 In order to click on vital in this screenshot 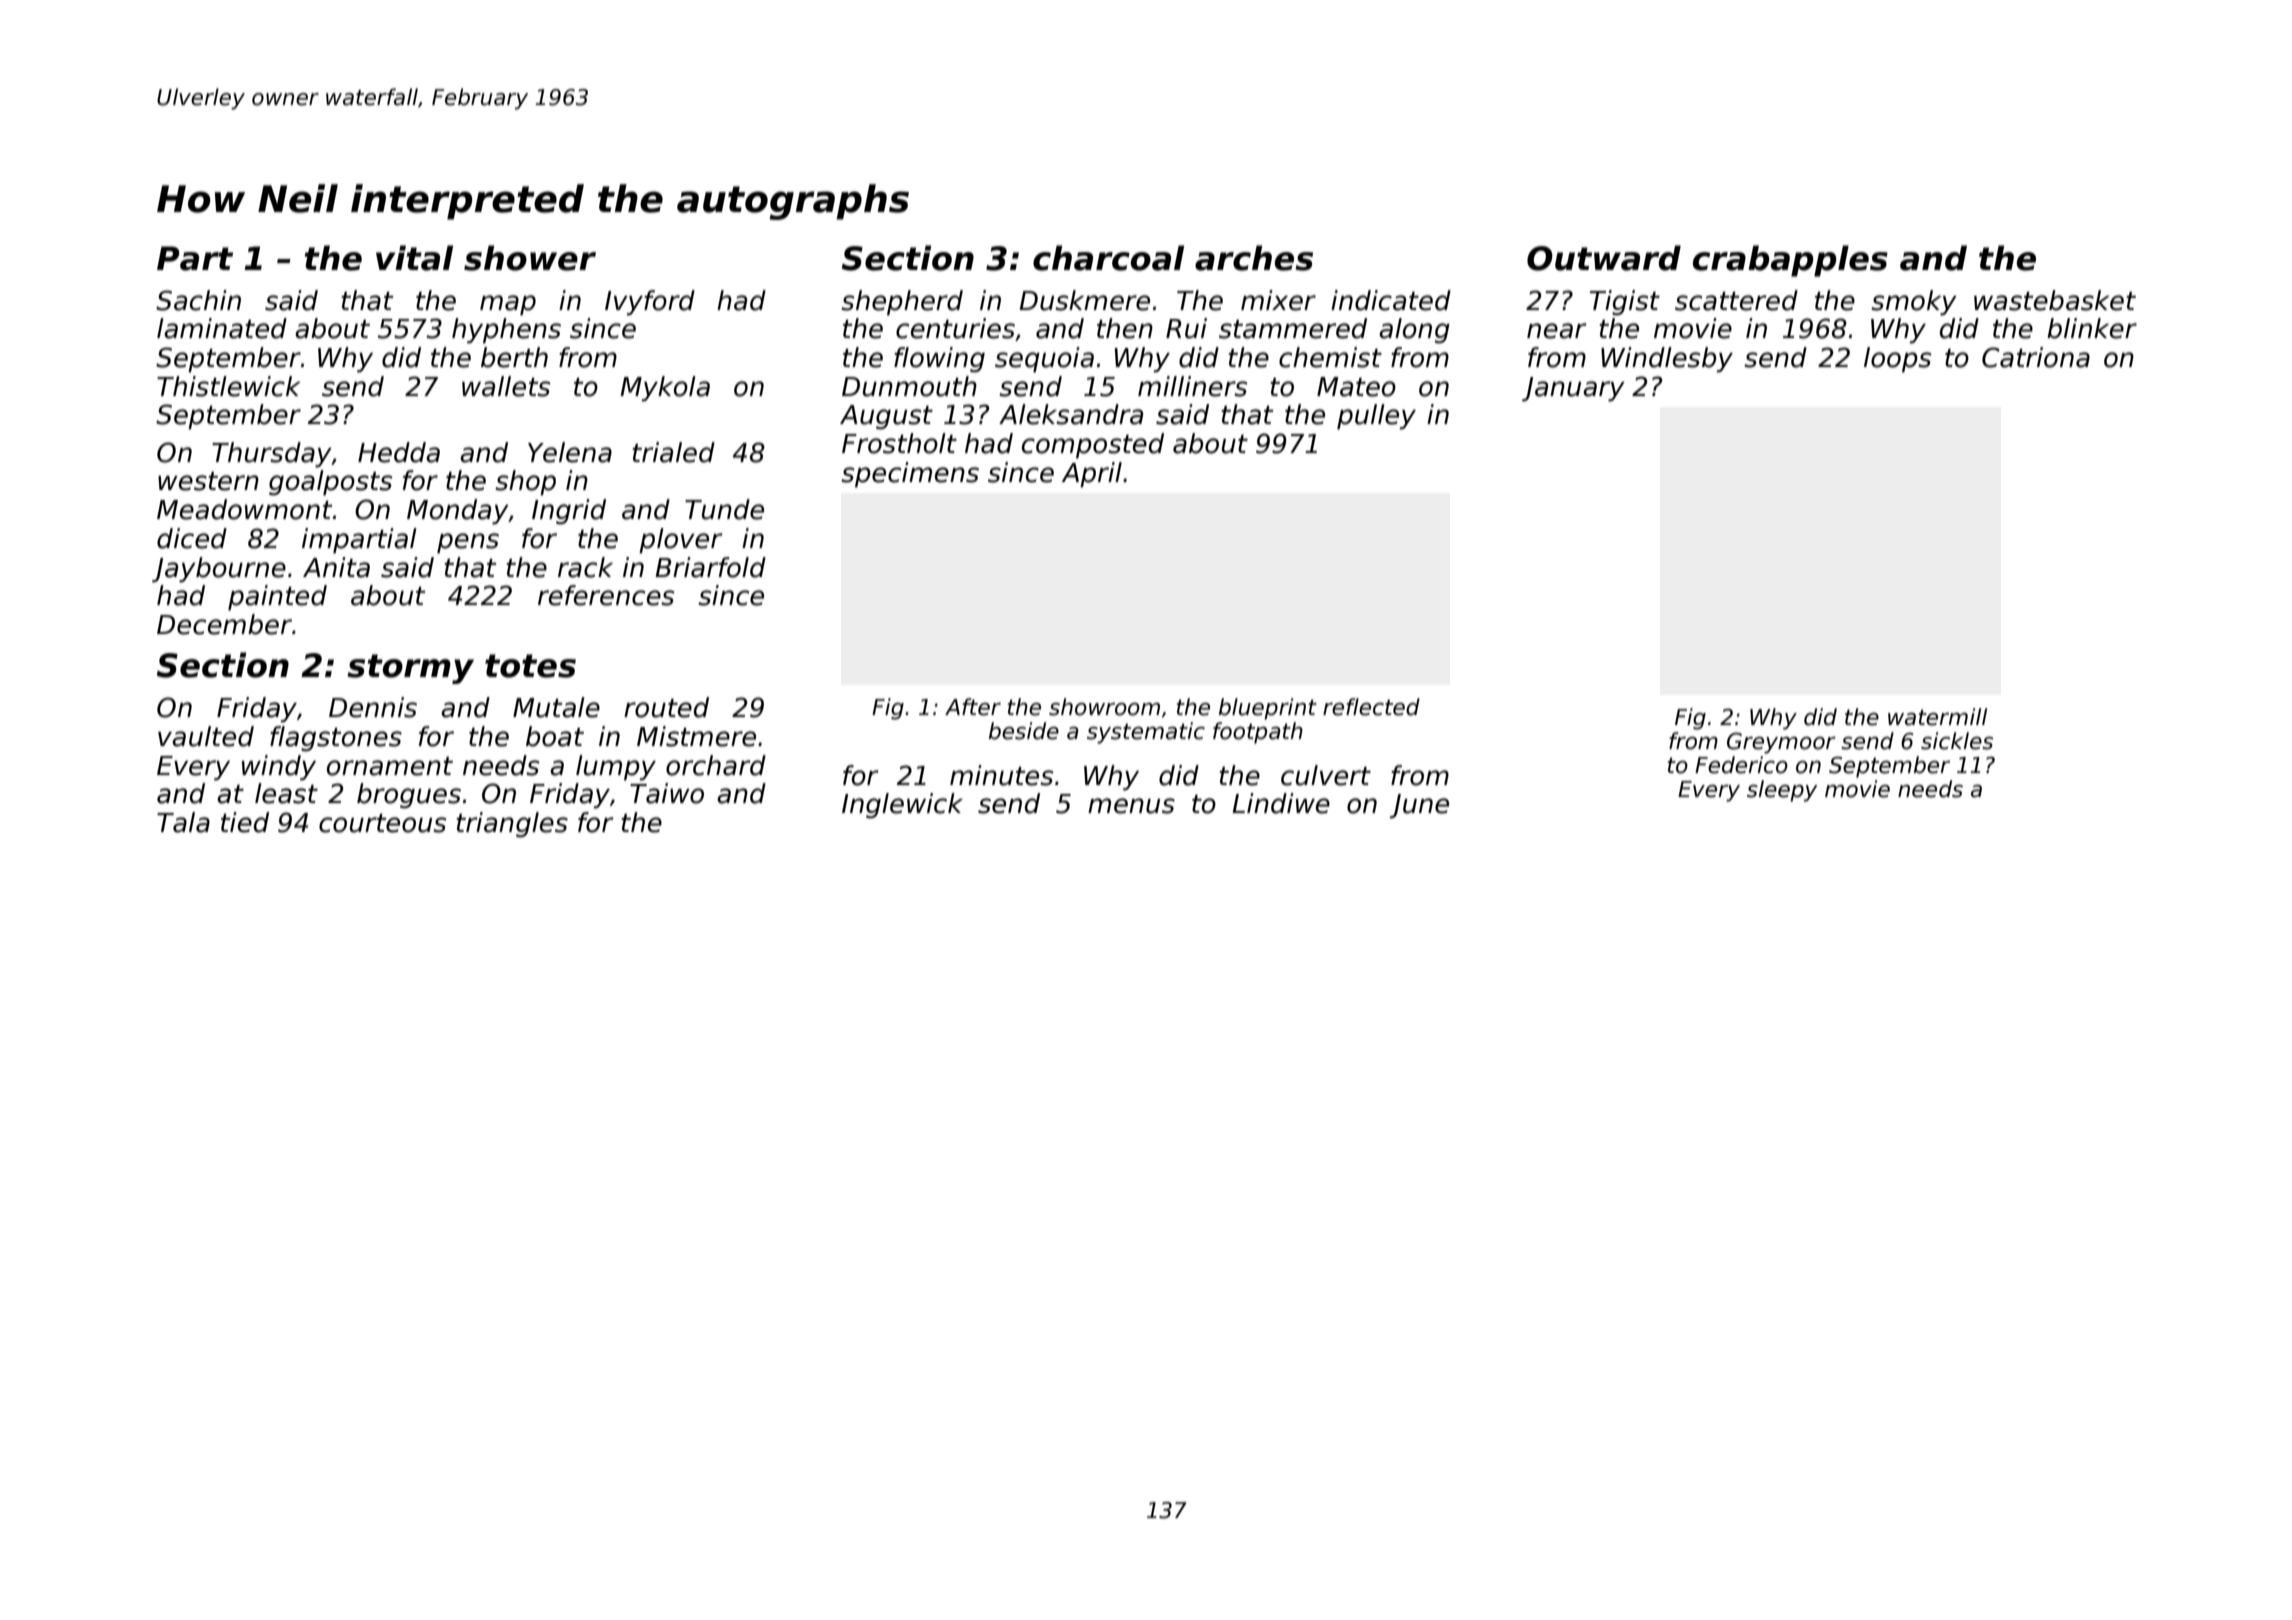, I will do `click(414, 258)`.
